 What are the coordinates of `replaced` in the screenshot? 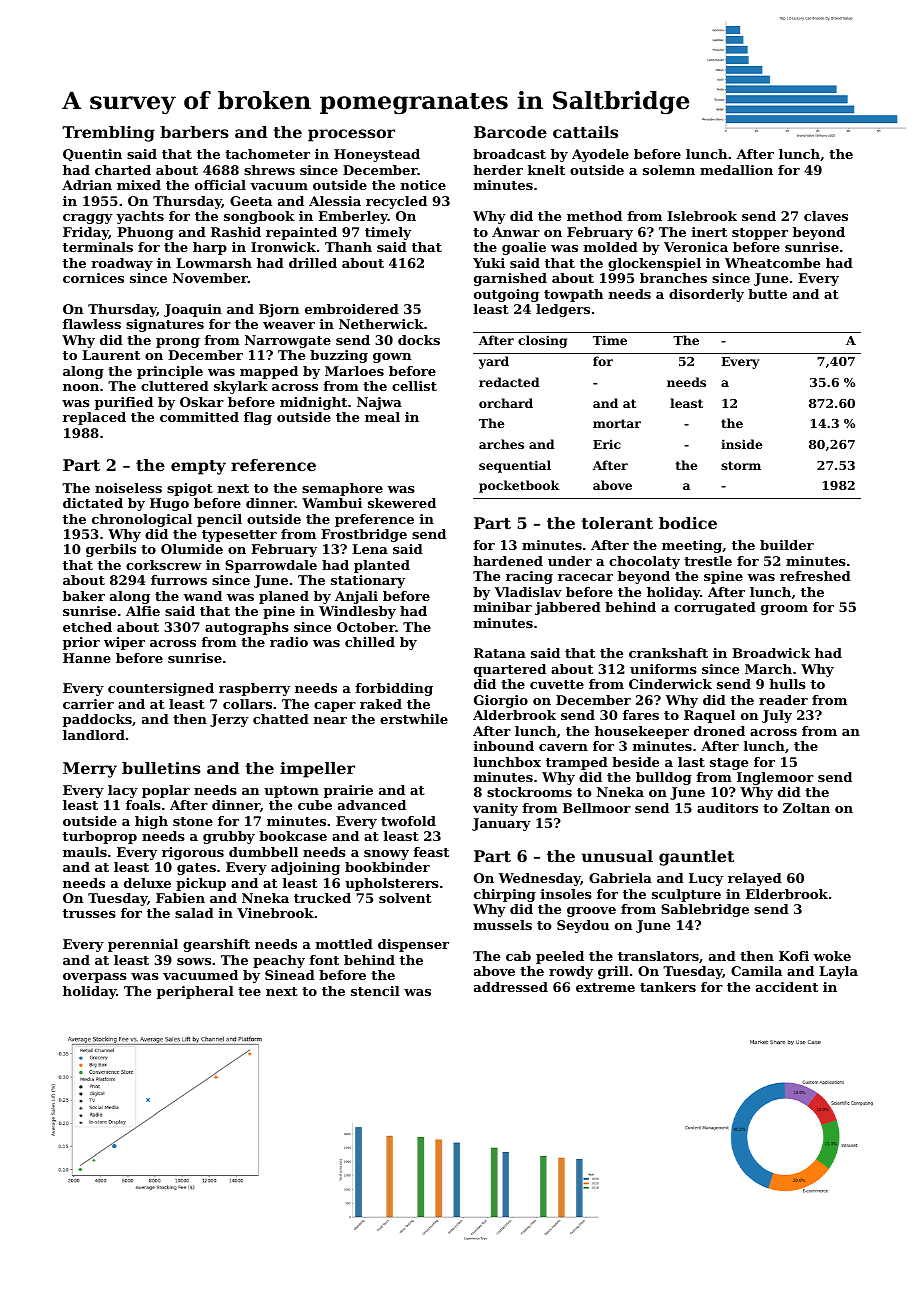 It's located at (94, 418).
